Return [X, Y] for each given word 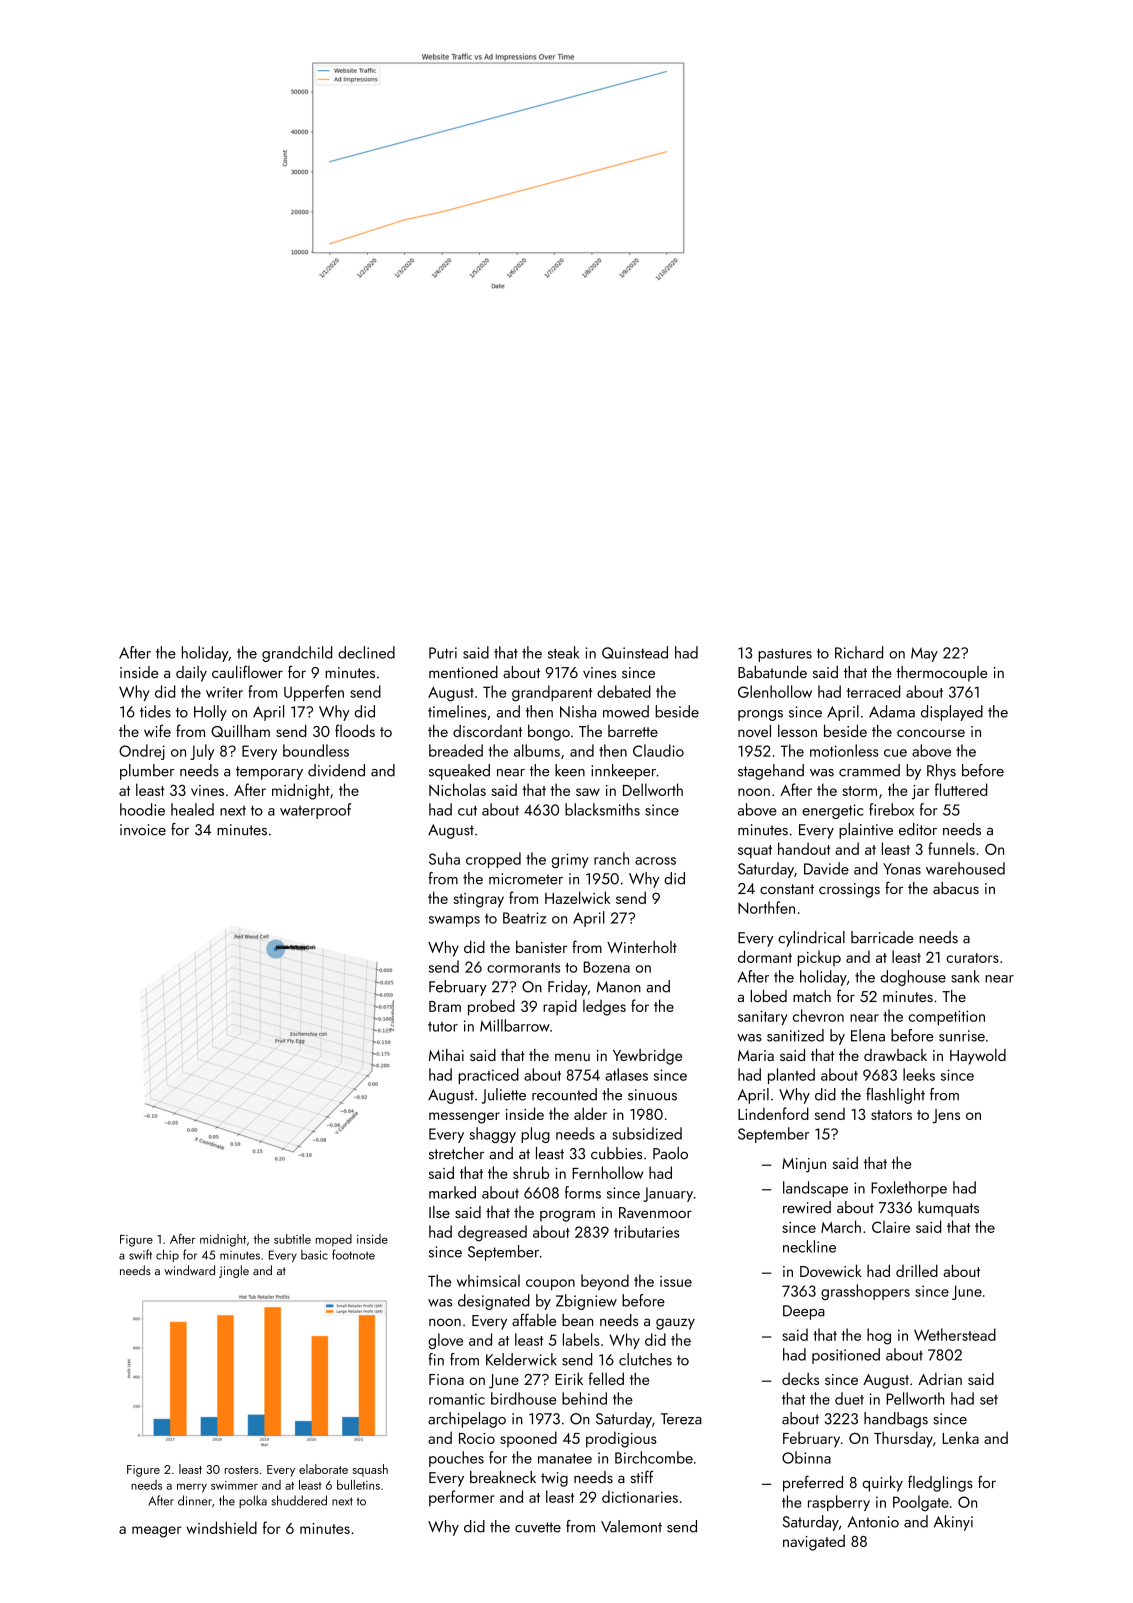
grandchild [297, 654]
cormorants [523, 968]
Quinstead [635, 652]
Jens [946, 1116]
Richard [859, 652]
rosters [242, 1470]
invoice [143, 830]
